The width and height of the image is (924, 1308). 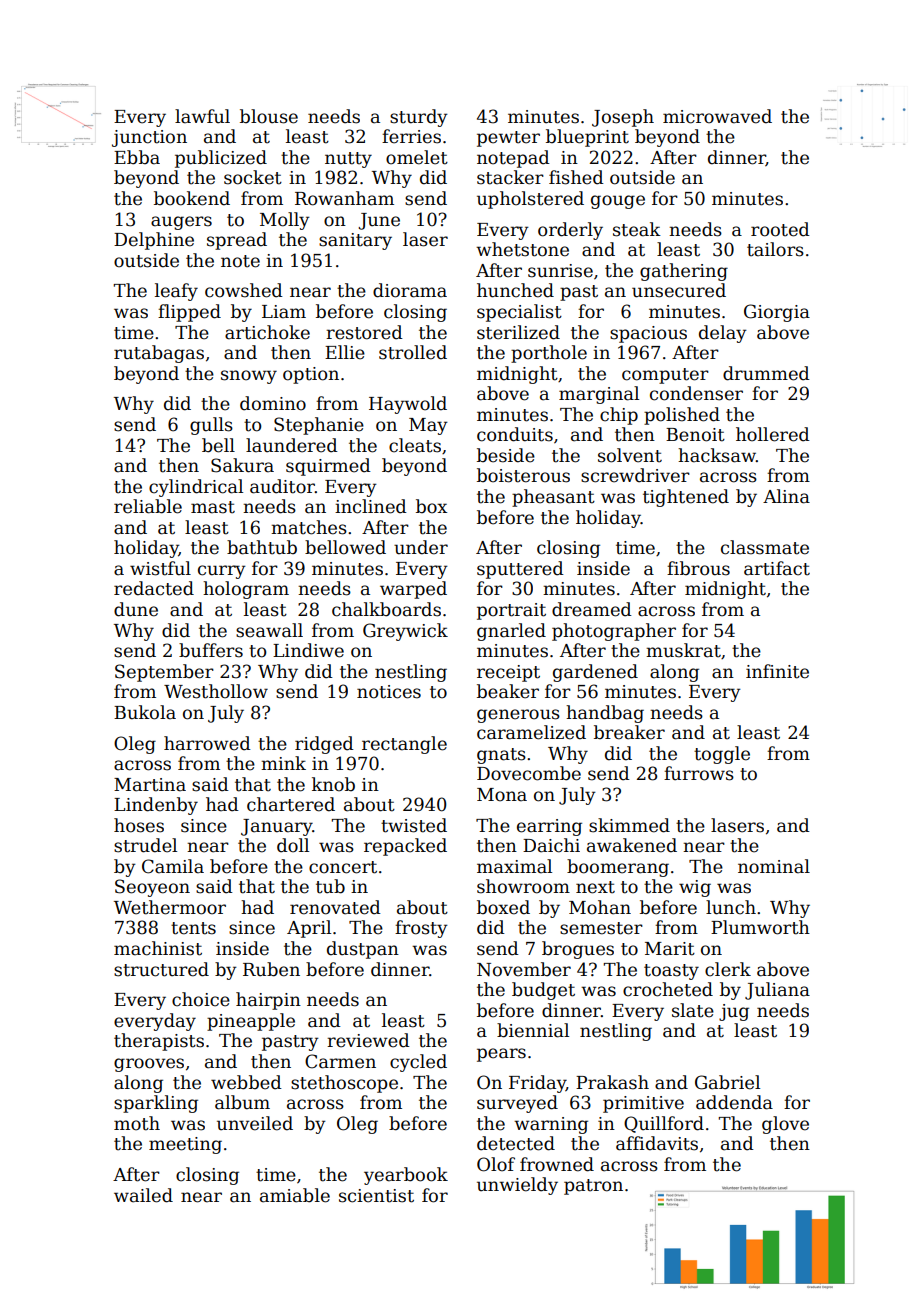 What do you see at coordinates (683, 650) in the image?
I see `muskrat` at bounding box center [683, 650].
